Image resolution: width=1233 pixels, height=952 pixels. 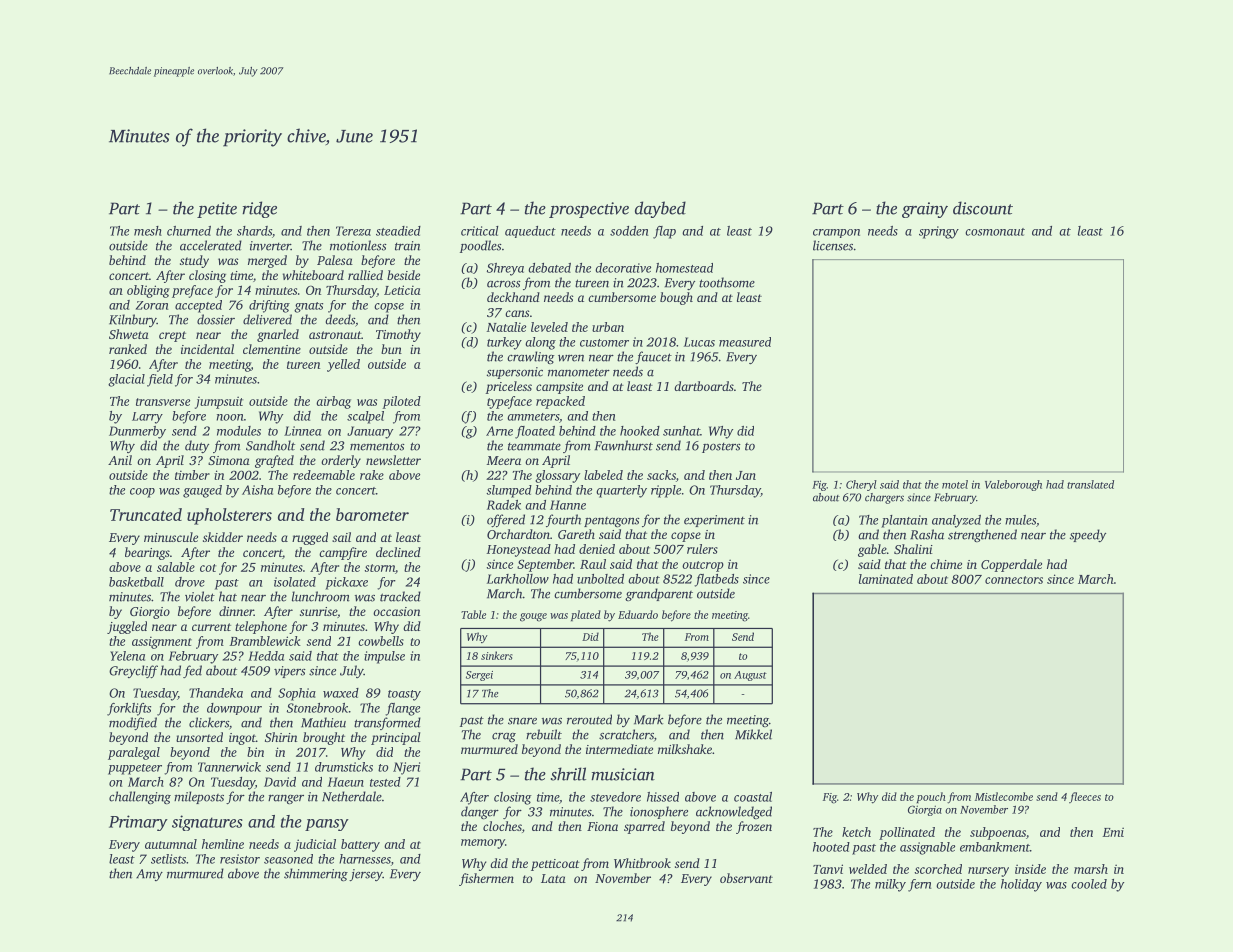 I want to click on pouch, so click(x=931, y=797).
